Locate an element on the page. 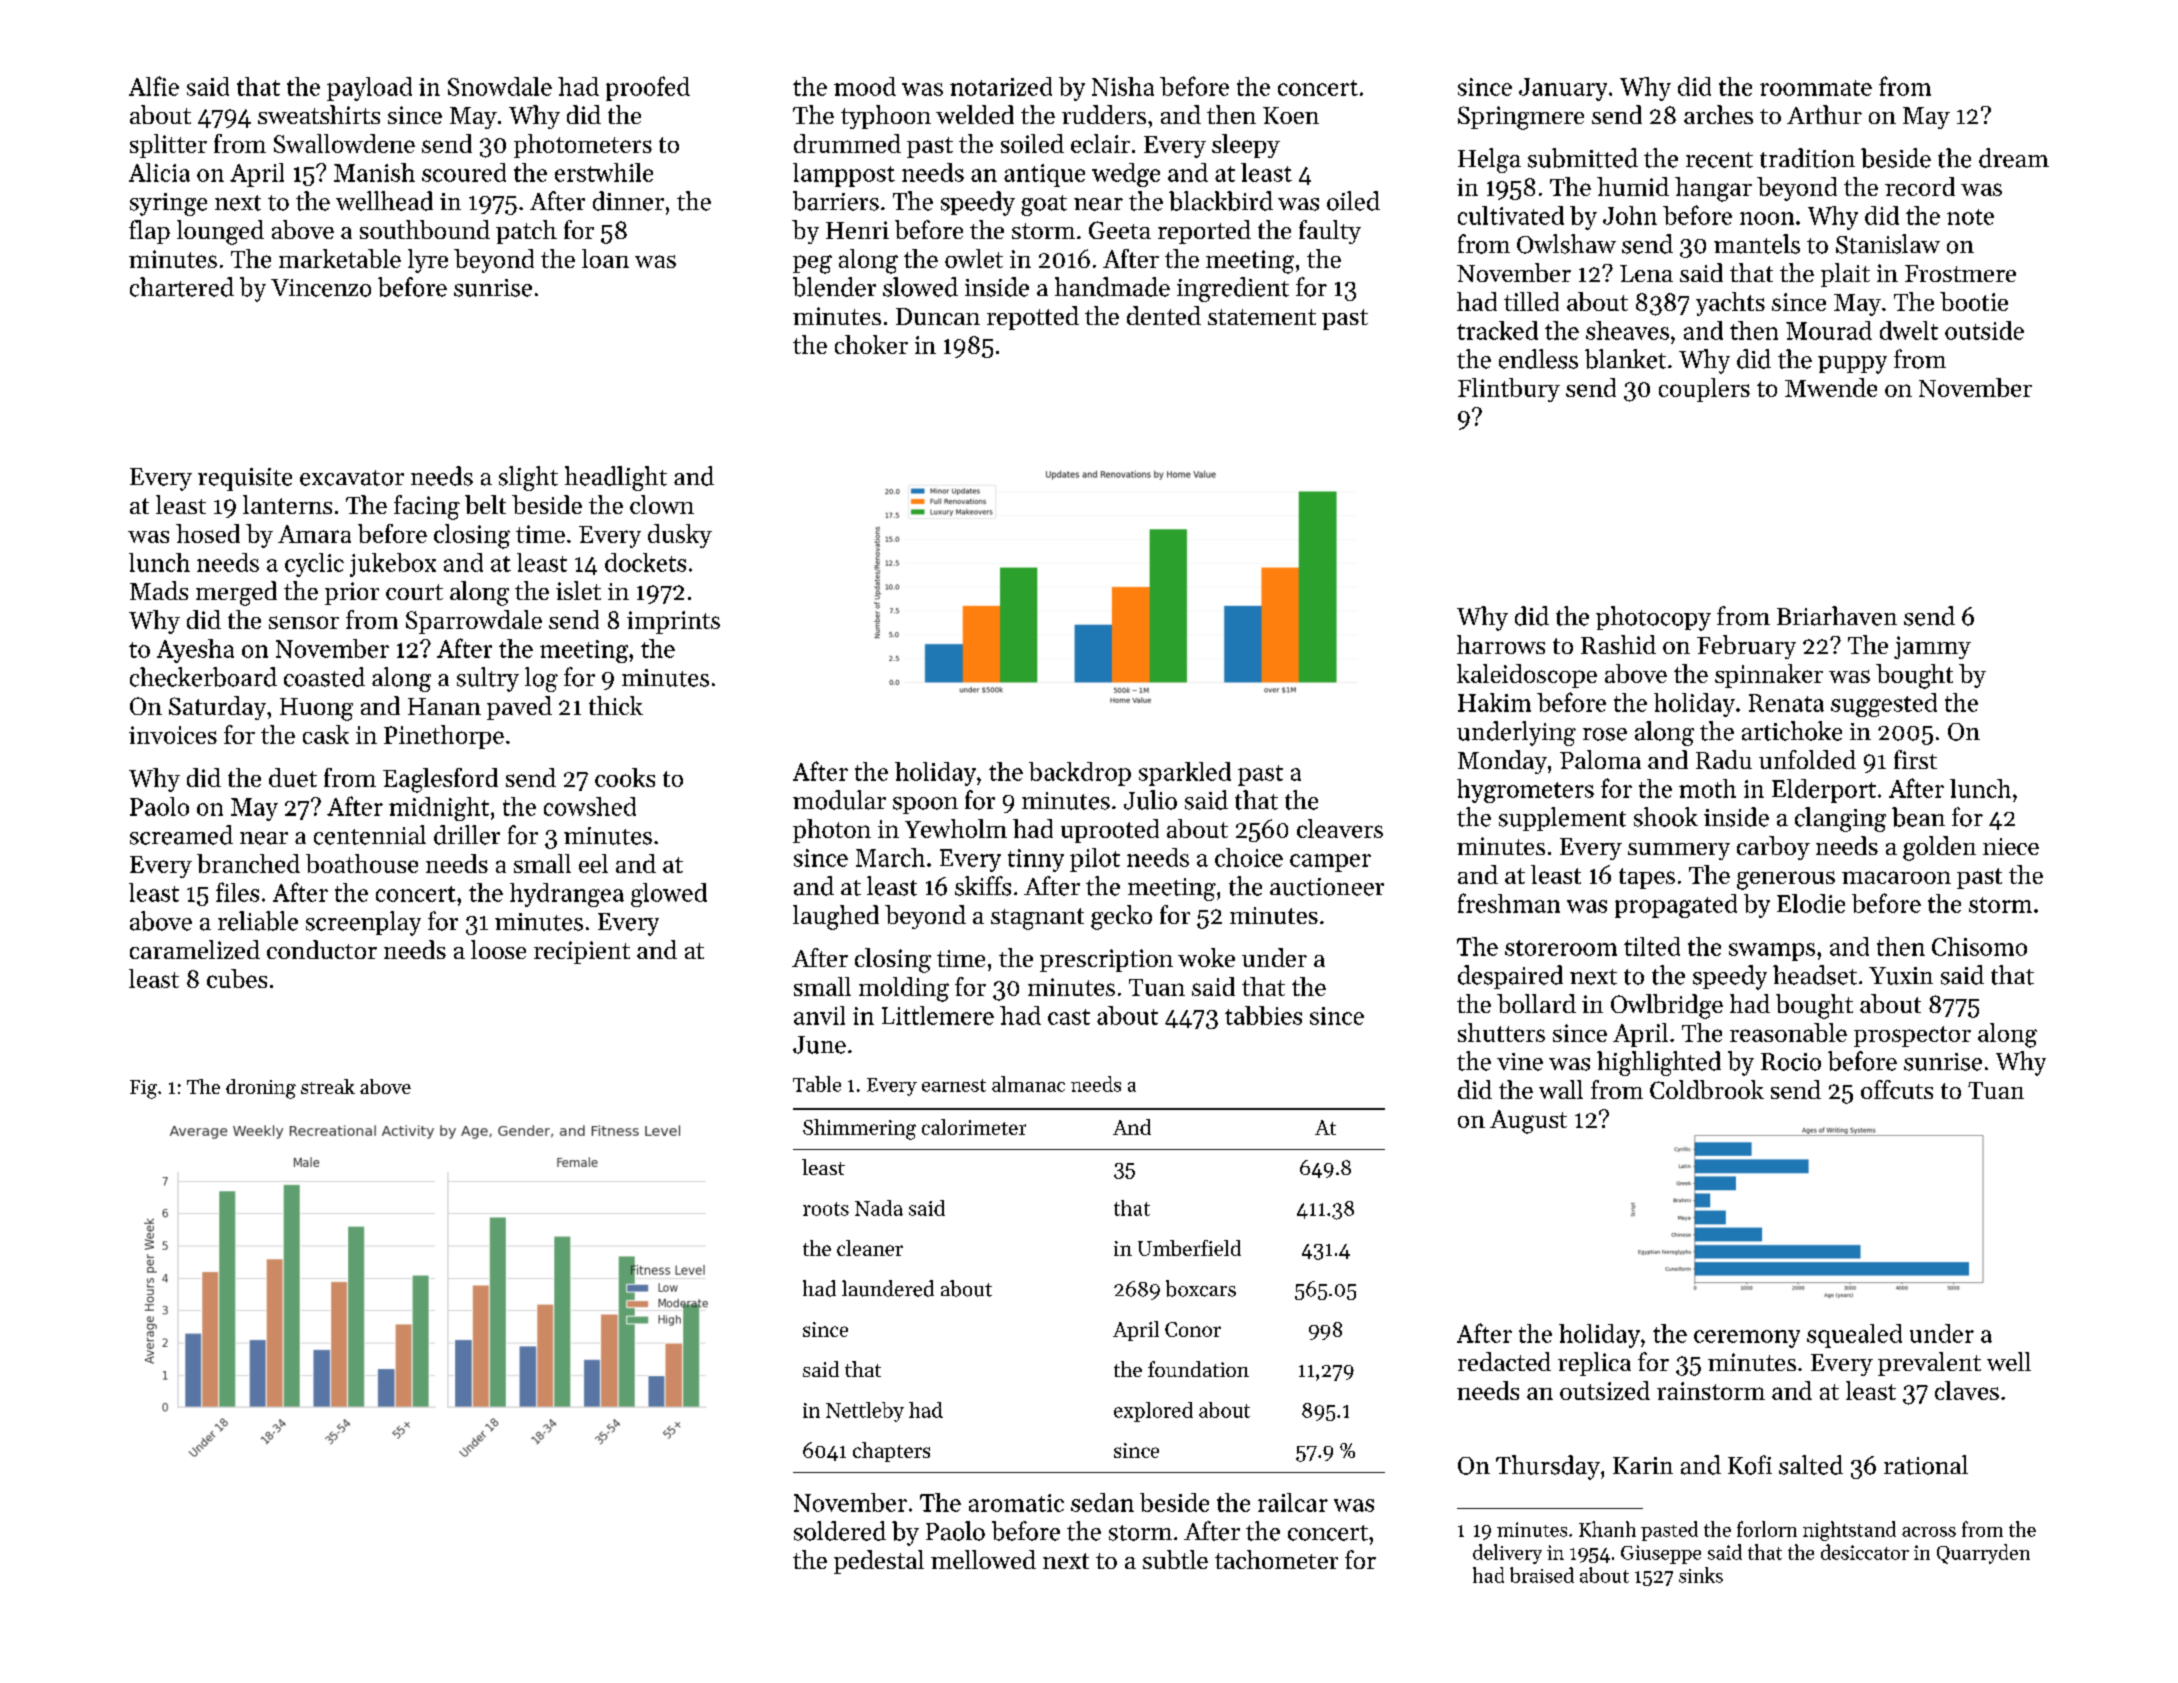 The height and width of the page is (1683, 2178). braised is located at coordinates (1542, 1575).
